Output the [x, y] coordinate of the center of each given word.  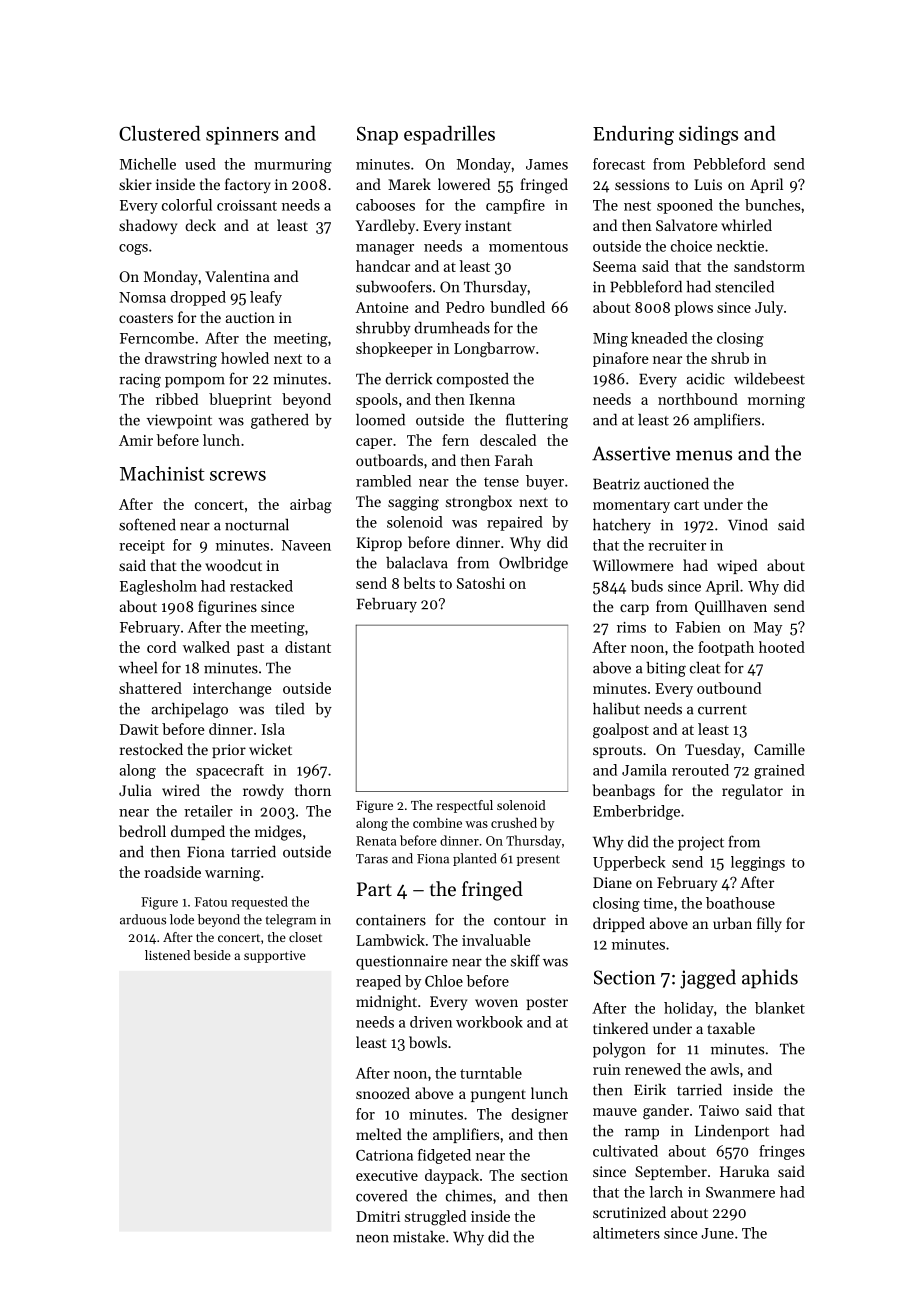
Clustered [159, 133]
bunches [772, 205]
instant [488, 225]
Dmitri [378, 1216]
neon [372, 1239]
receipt [142, 547]
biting [666, 669]
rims [631, 627]
